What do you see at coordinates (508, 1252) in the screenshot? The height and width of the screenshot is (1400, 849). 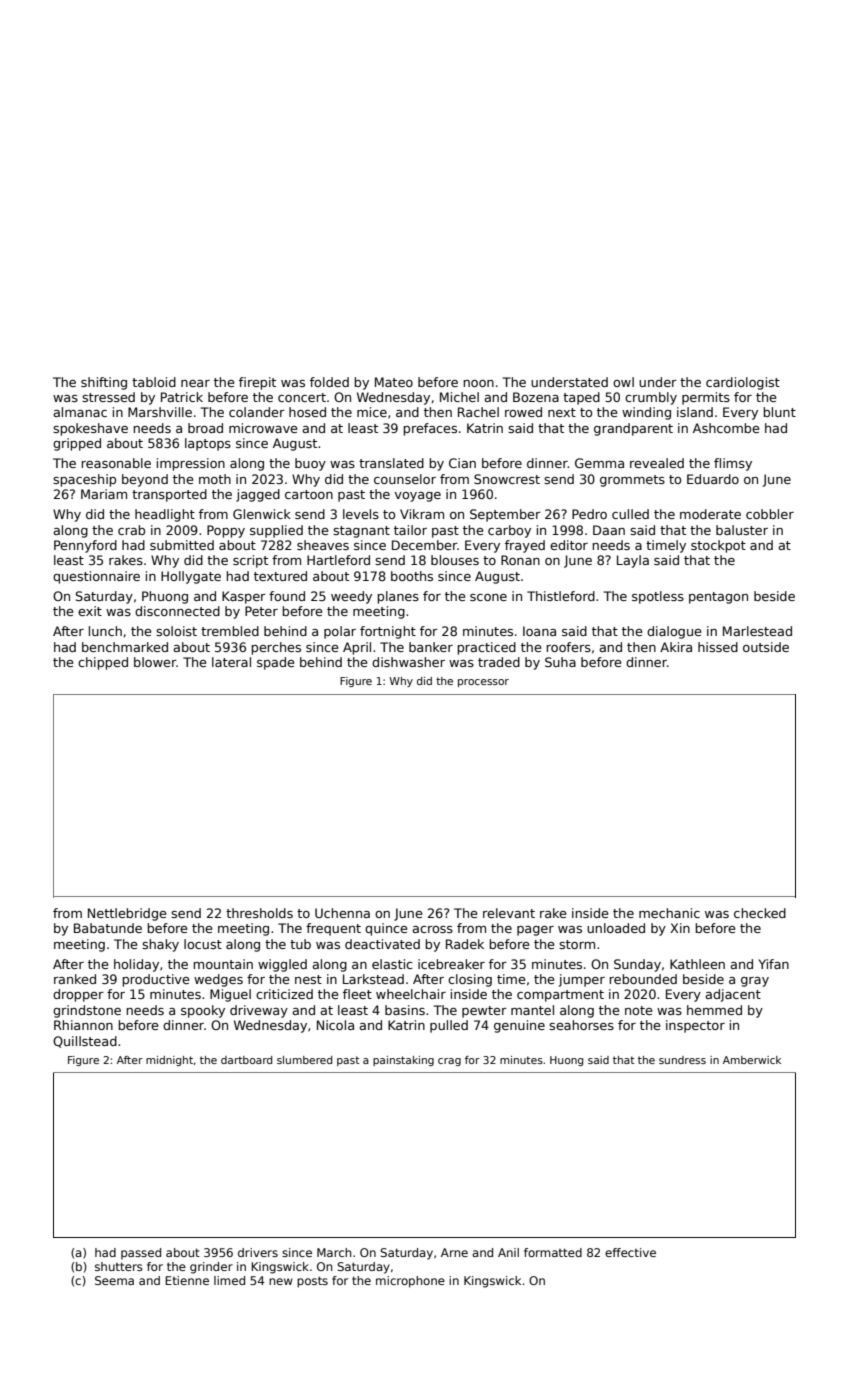 I see `Anil` at bounding box center [508, 1252].
